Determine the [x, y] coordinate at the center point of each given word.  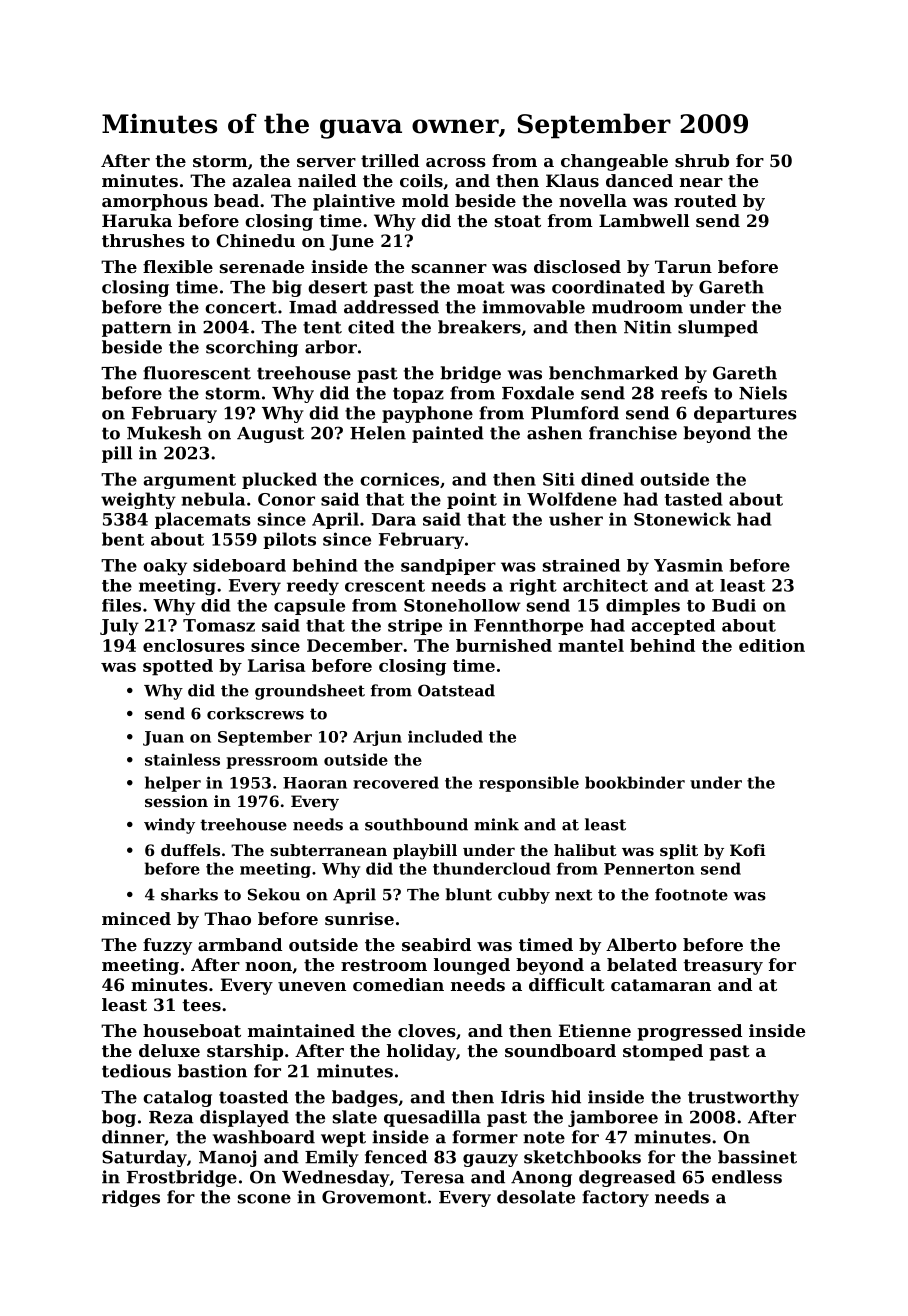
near [701, 182]
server [326, 162]
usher [576, 519]
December [355, 645]
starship [245, 1052]
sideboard [239, 565]
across [456, 162]
